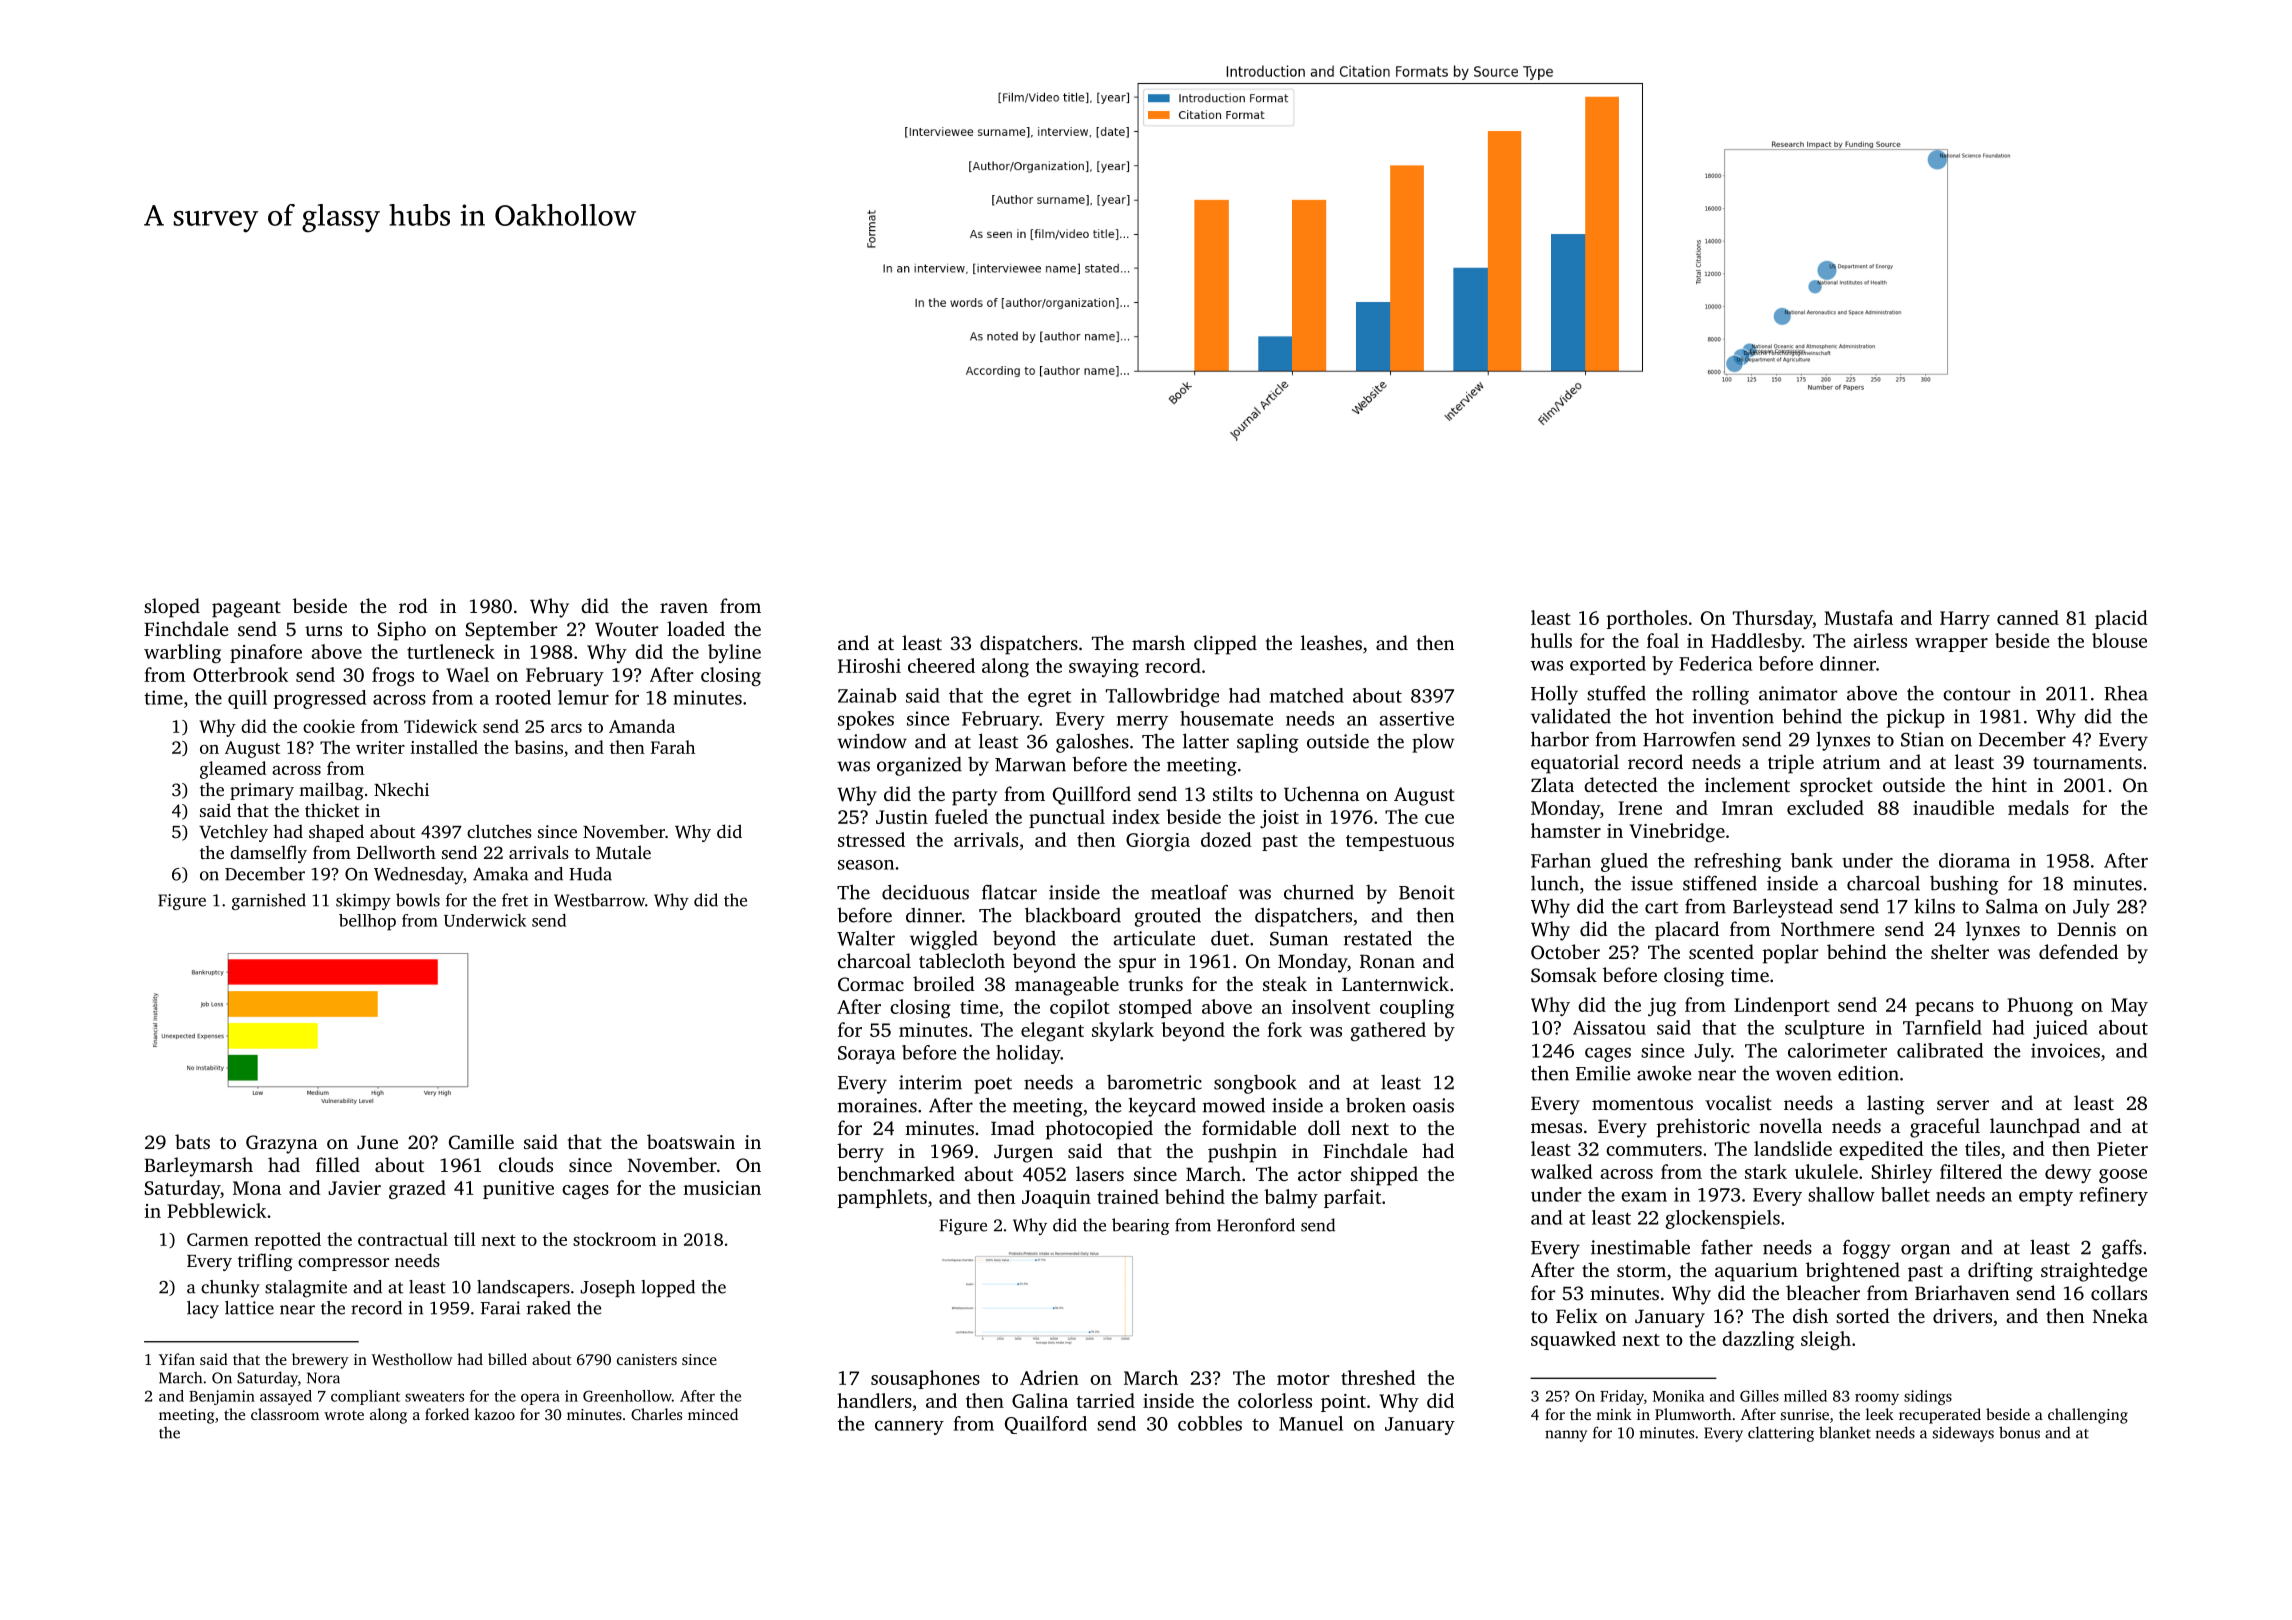  What do you see at coordinates (1640, 808) in the image?
I see `Irene` at bounding box center [1640, 808].
